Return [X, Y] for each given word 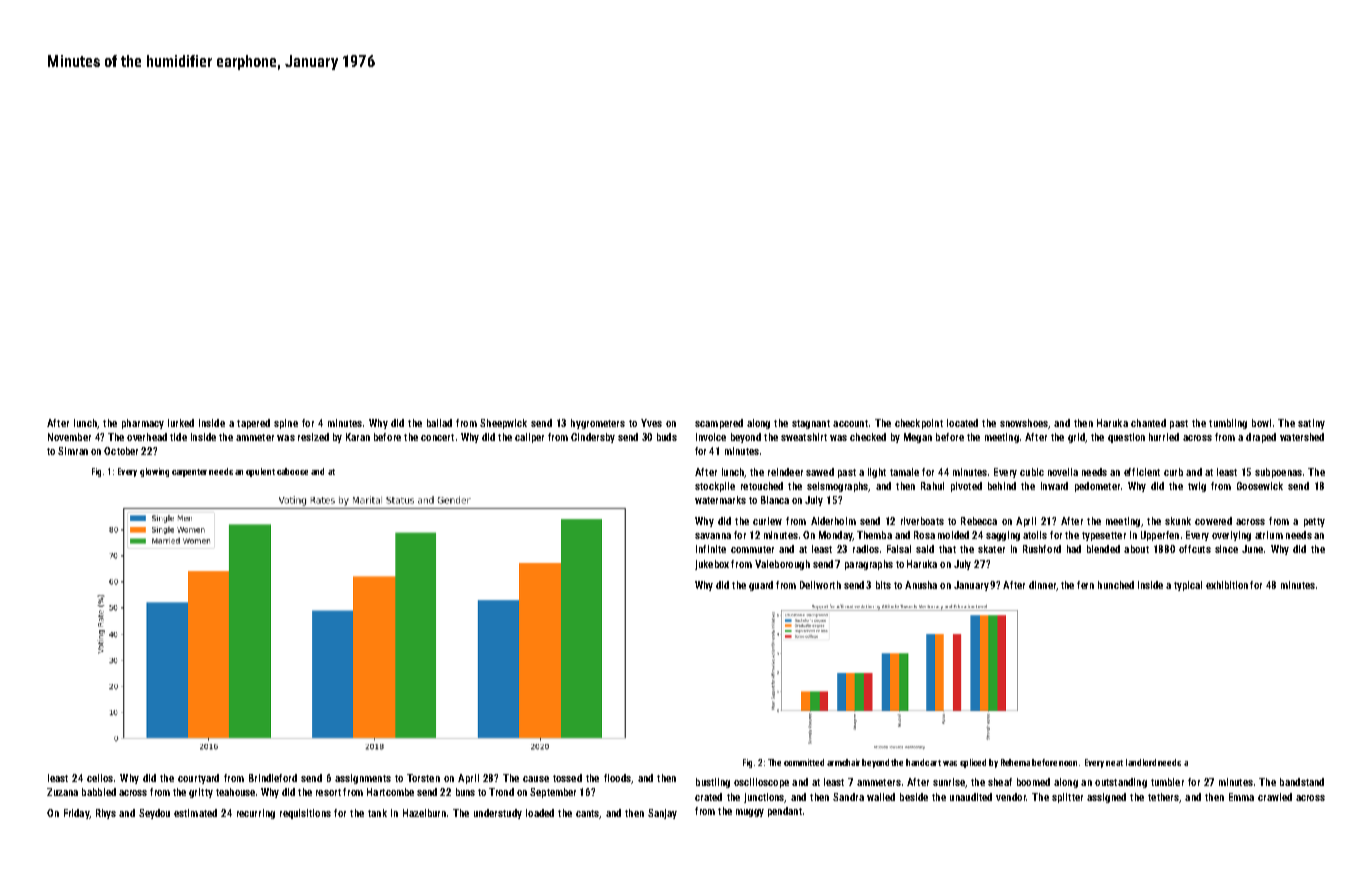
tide [178, 437]
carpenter [189, 473]
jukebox [712, 565]
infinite [711, 549]
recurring [256, 814]
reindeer [785, 472]
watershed [1302, 437]
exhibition [1227, 585]
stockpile [715, 487]
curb [1173, 472]
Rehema [1015, 762]
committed [804, 762]
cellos [100, 778]
